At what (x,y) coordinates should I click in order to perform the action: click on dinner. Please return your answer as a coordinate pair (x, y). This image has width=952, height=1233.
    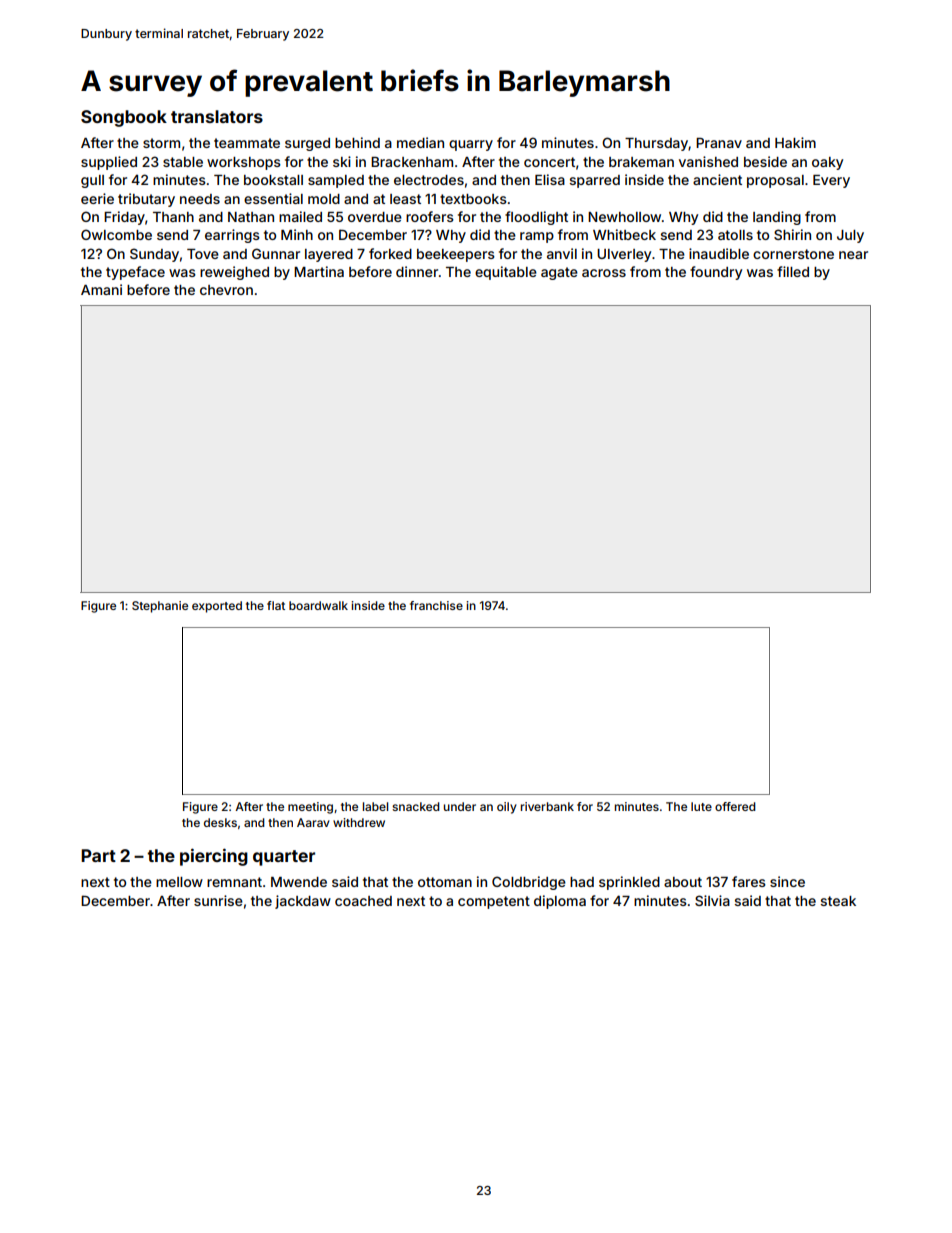
    Looking at the image, I should click on (417, 271).
